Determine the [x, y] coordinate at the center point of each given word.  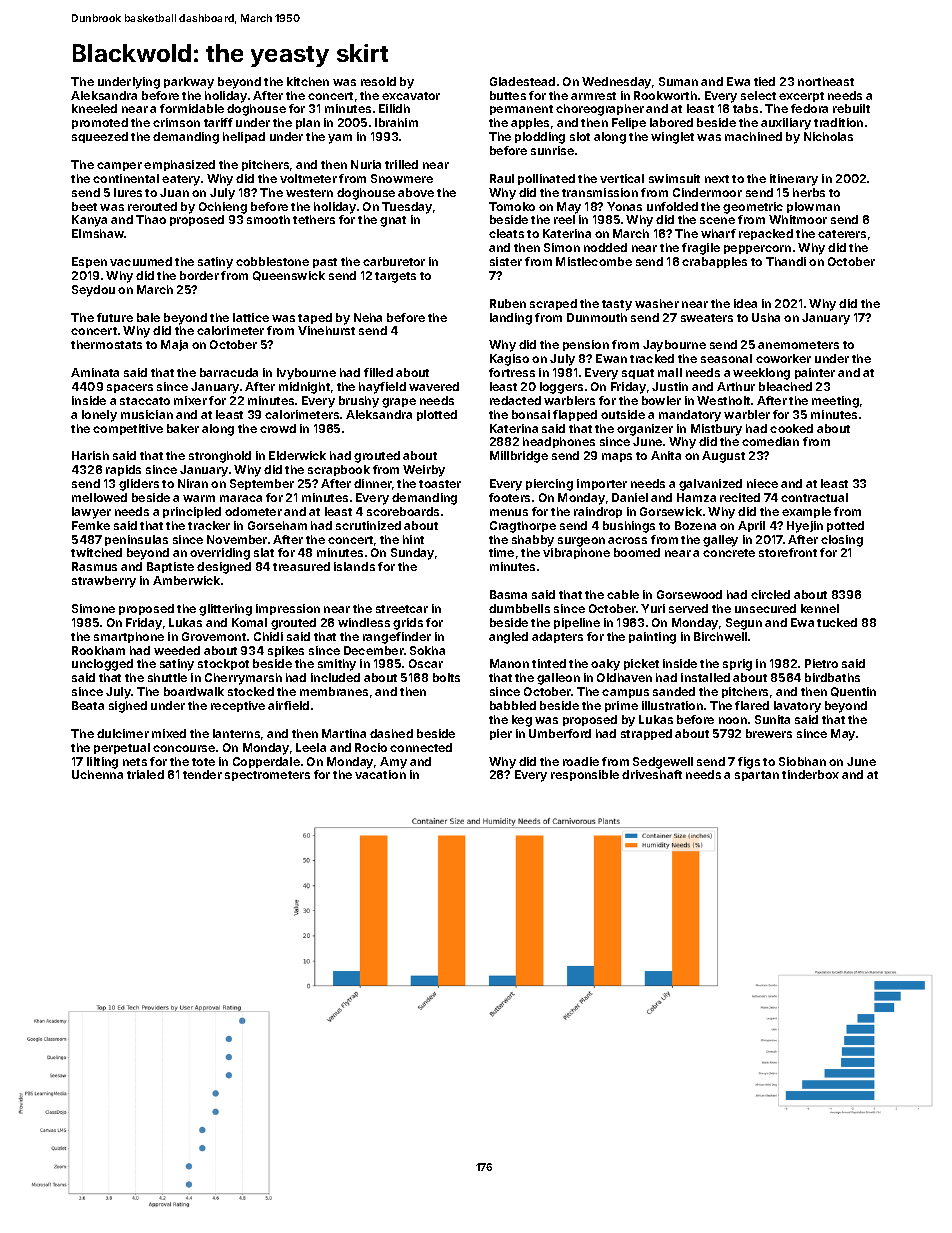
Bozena [695, 525]
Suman [678, 81]
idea [745, 303]
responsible [585, 775]
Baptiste [170, 567]
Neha [368, 317]
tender [202, 774]
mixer [190, 400]
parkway [189, 83]
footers [509, 497]
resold [378, 81]
